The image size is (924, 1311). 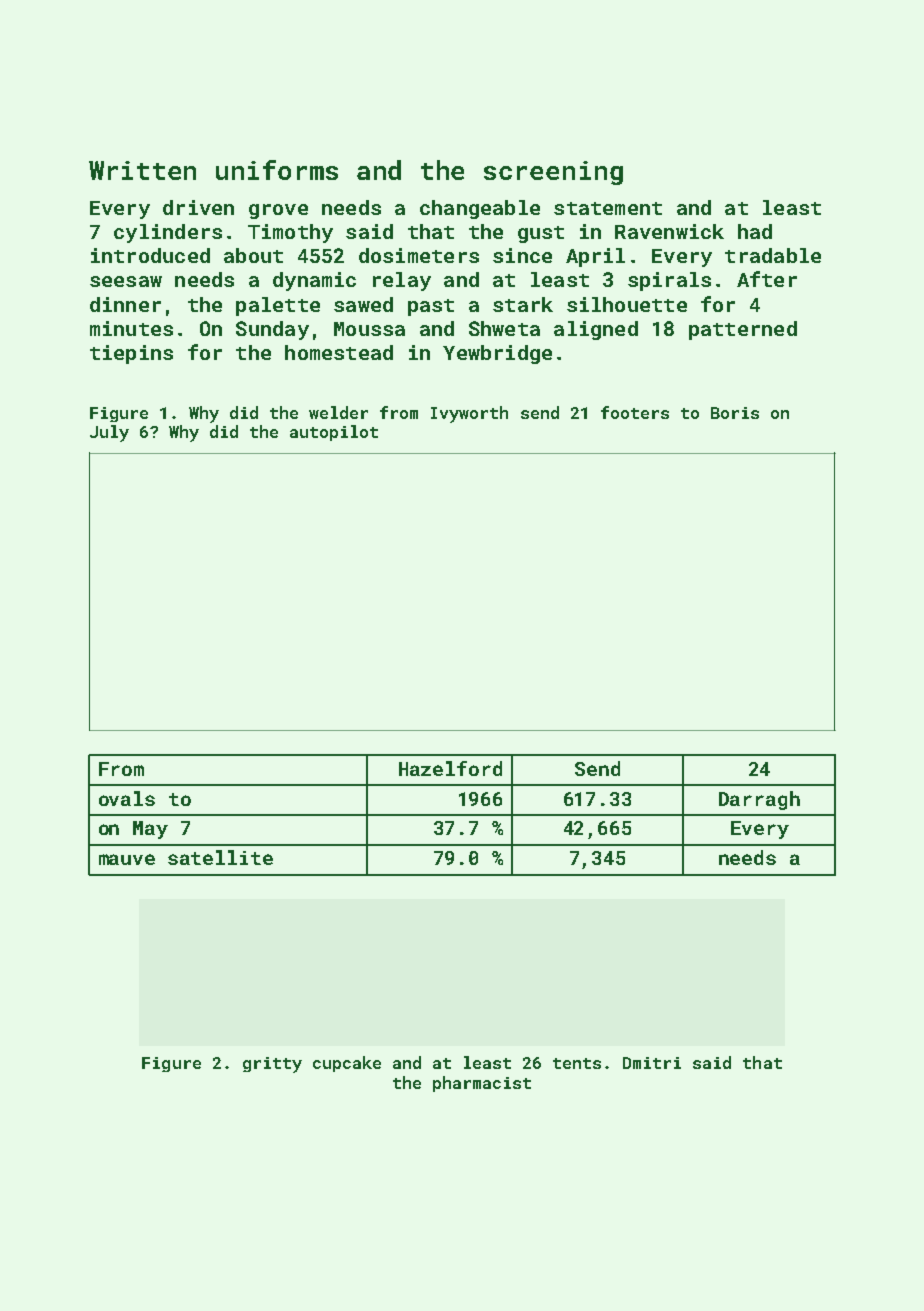 I want to click on gritty, so click(x=272, y=1065).
